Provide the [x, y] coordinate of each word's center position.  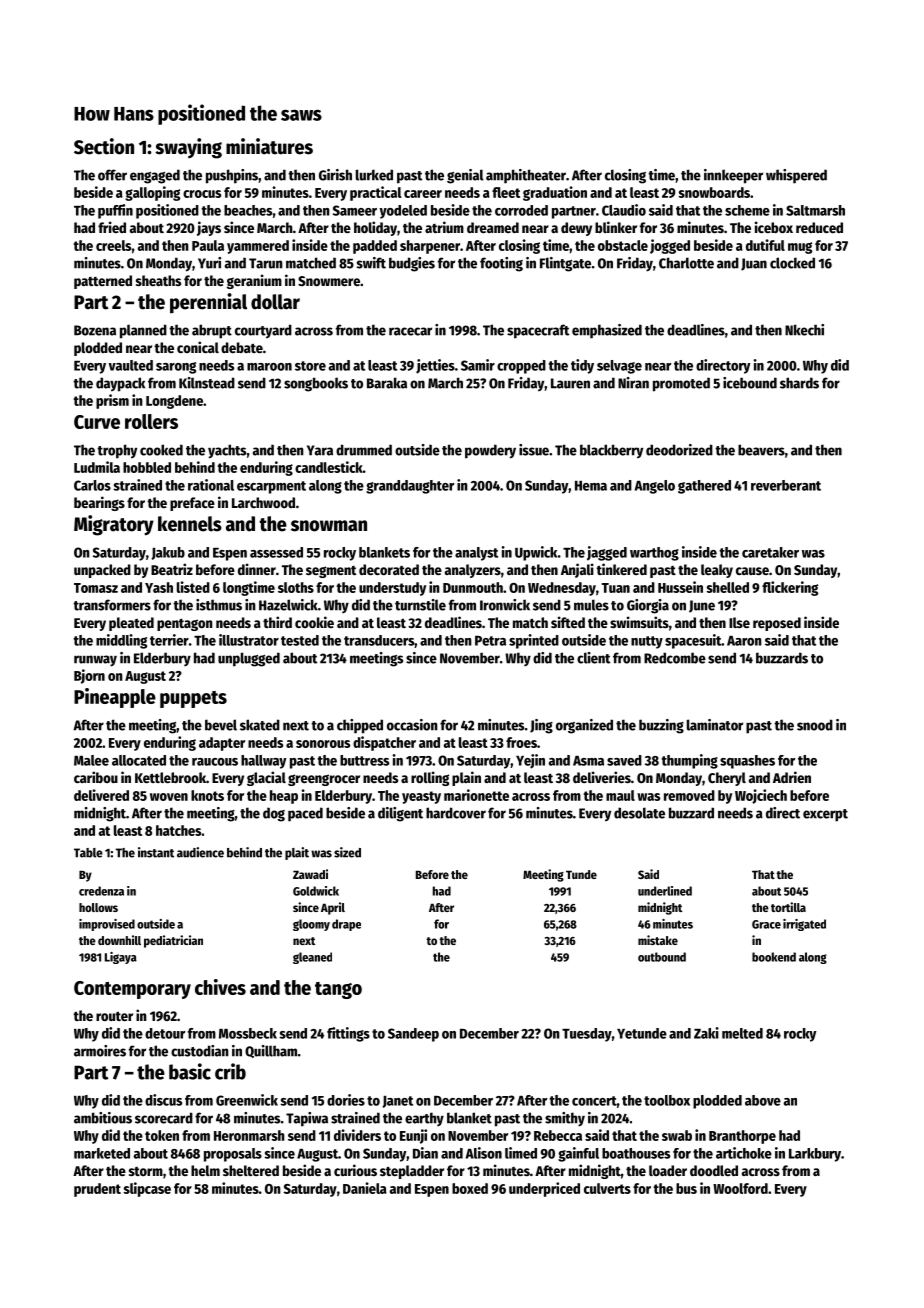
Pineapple [115, 698]
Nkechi [804, 330]
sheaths [158, 280]
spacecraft [538, 331]
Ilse [739, 622]
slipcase [147, 1189]
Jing [541, 726]
